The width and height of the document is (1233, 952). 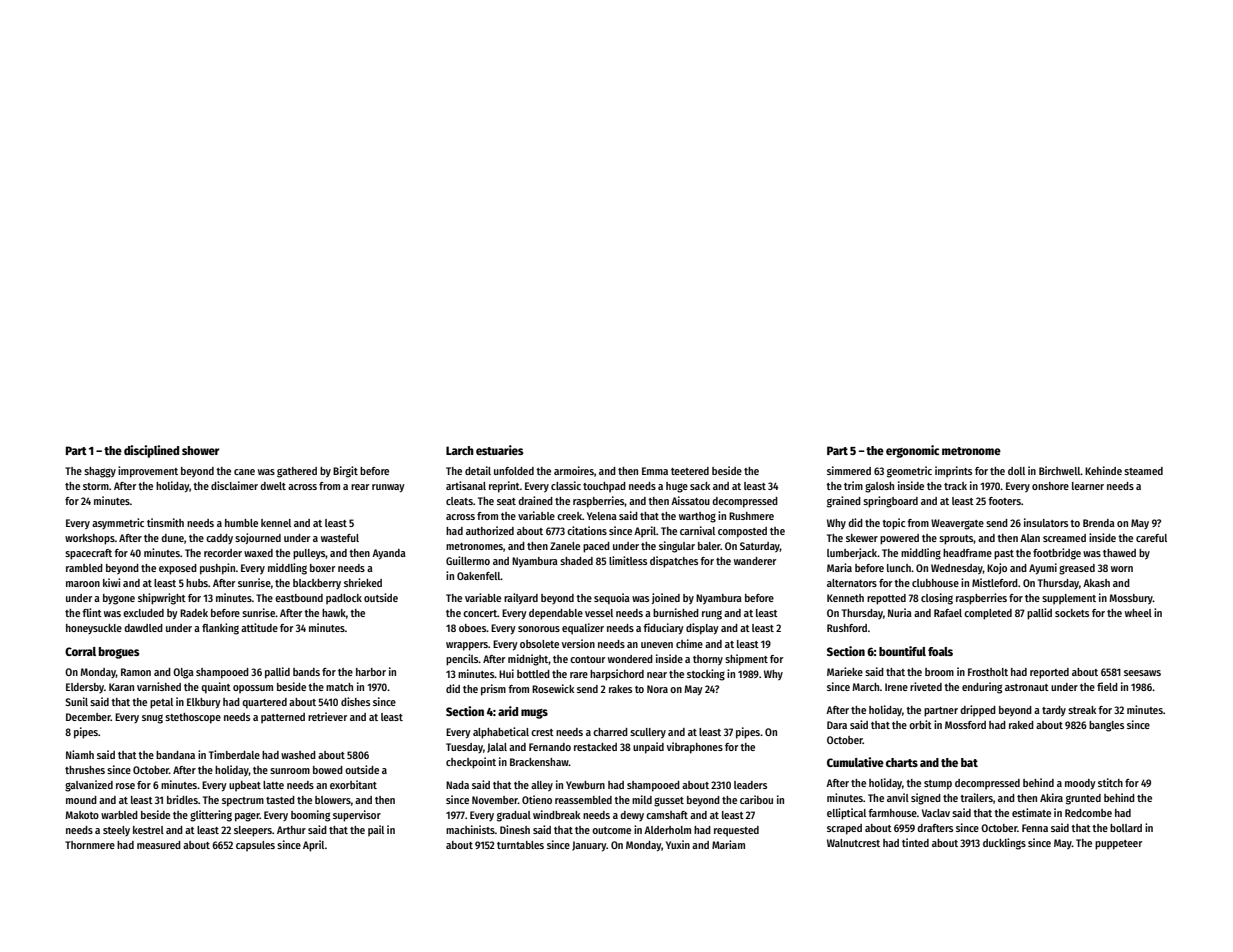 What do you see at coordinates (751, 516) in the document?
I see `Rushmere` at bounding box center [751, 516].
